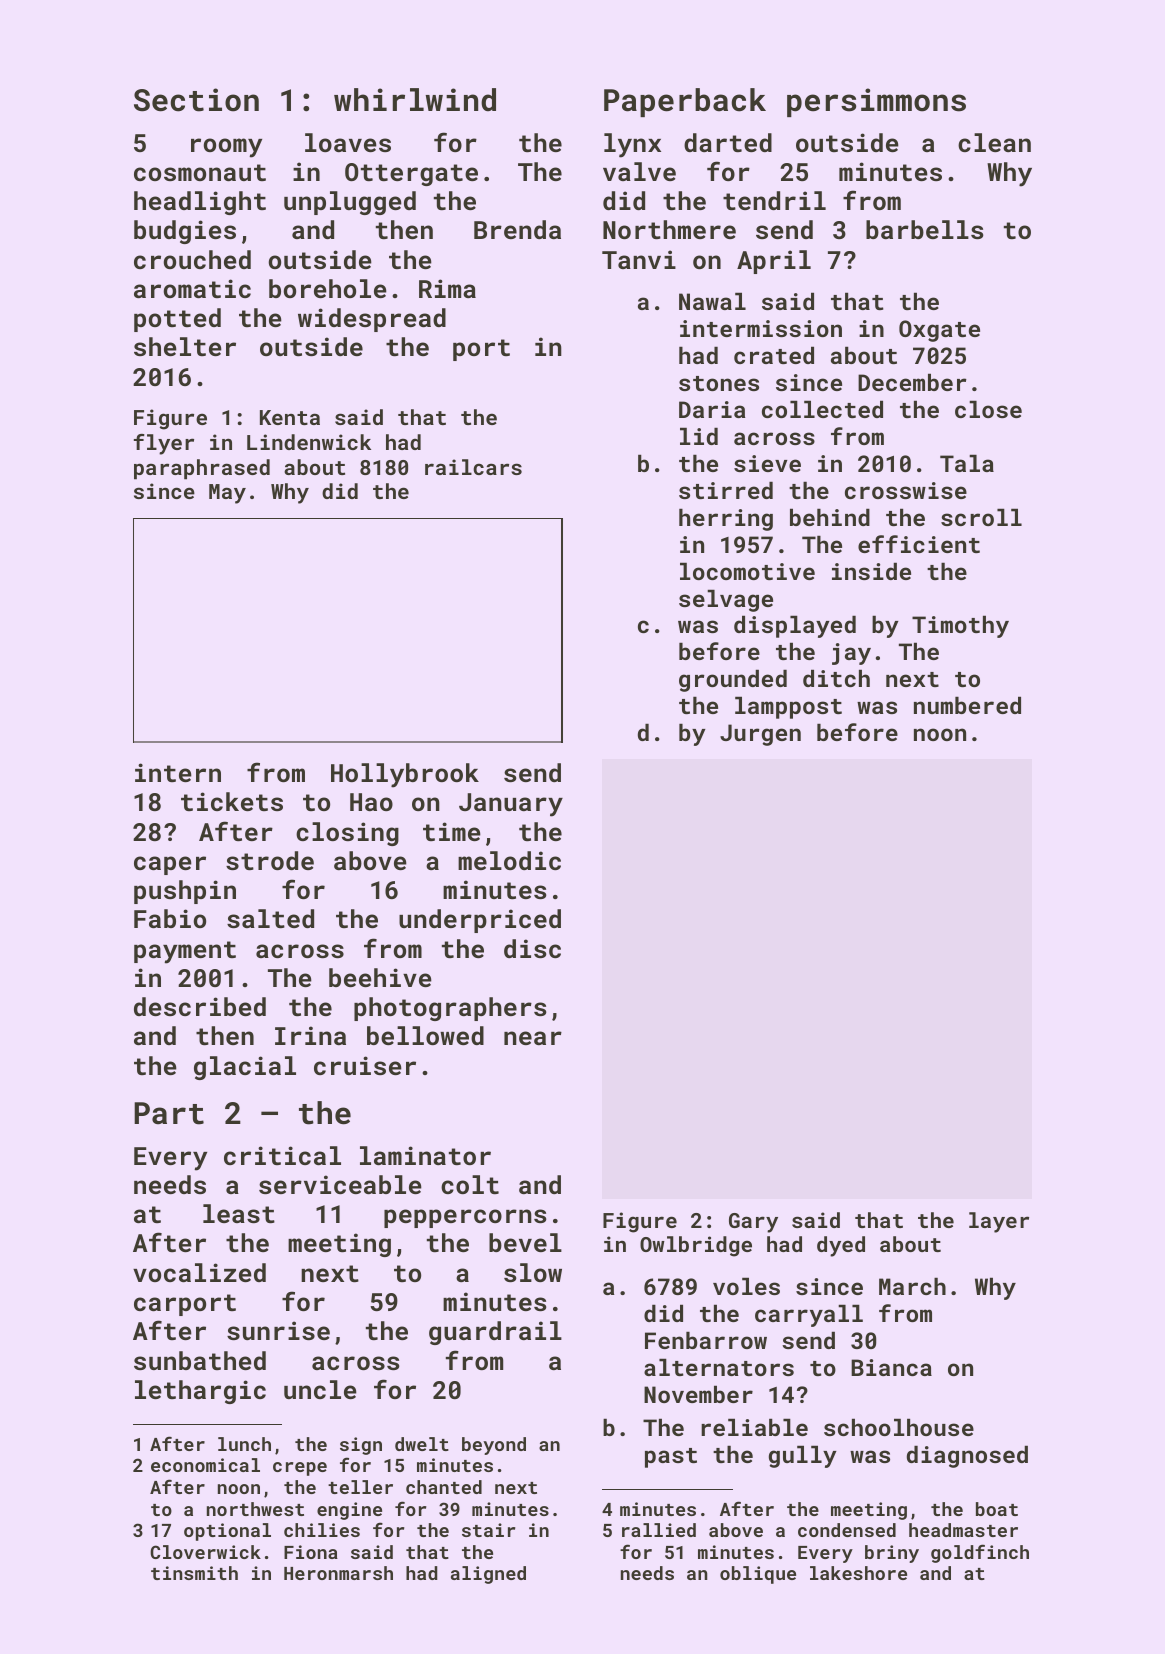 The image size is (1165, 1654). I want to click on railcars, so click(473, 467).
